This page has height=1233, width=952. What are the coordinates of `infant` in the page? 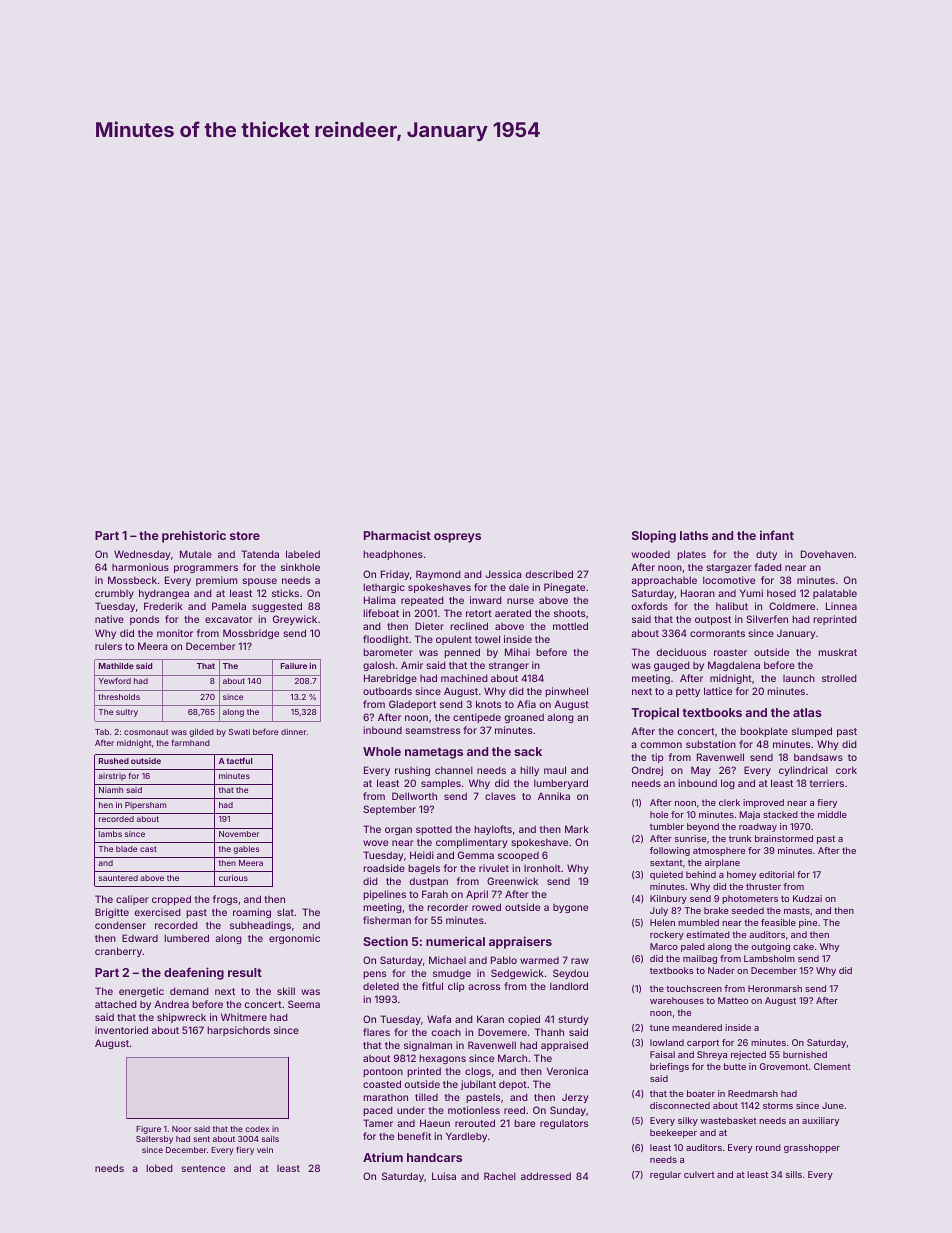 It's located at (777, 535).
